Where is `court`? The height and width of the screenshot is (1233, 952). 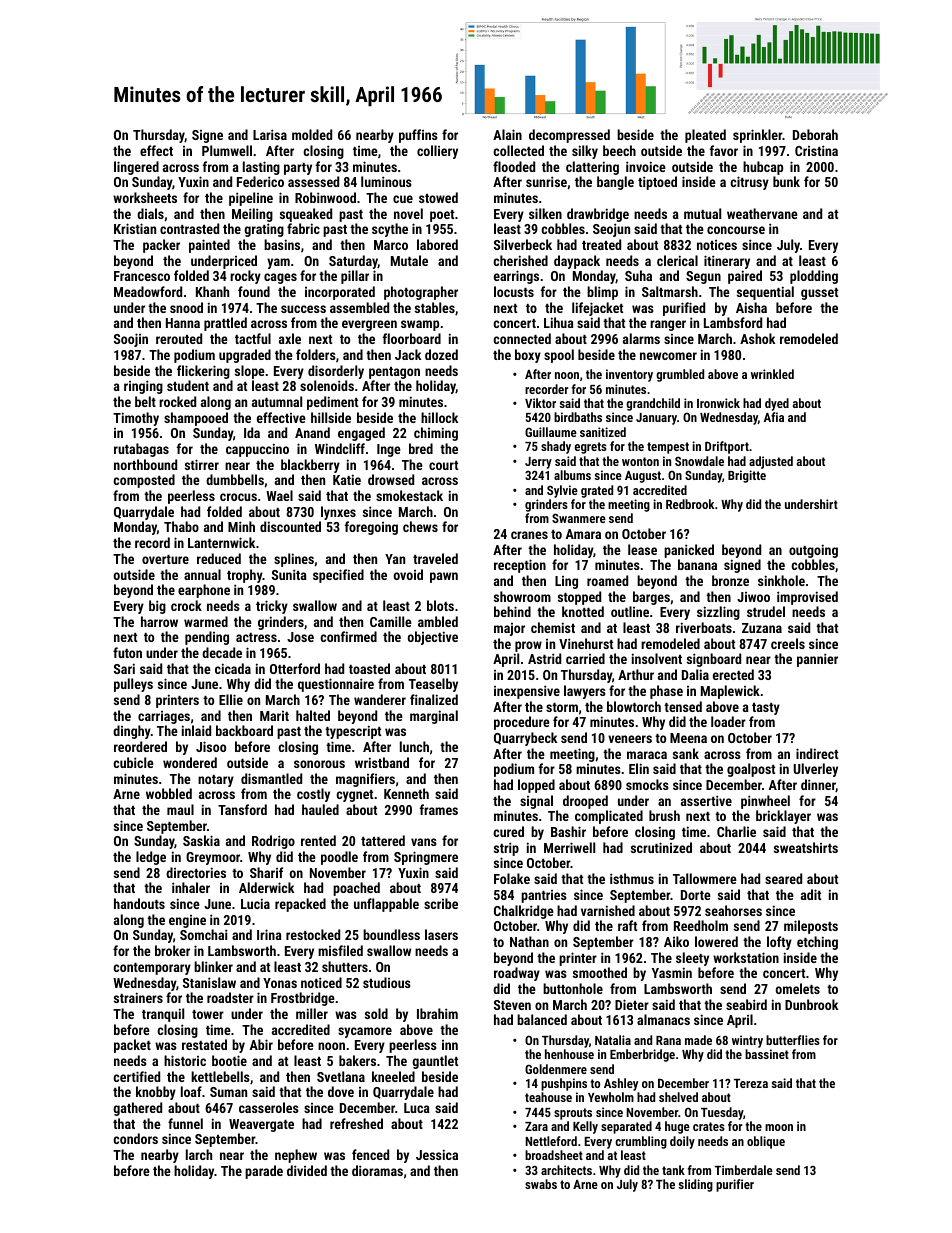 court is located at coordinates (443, 465).
